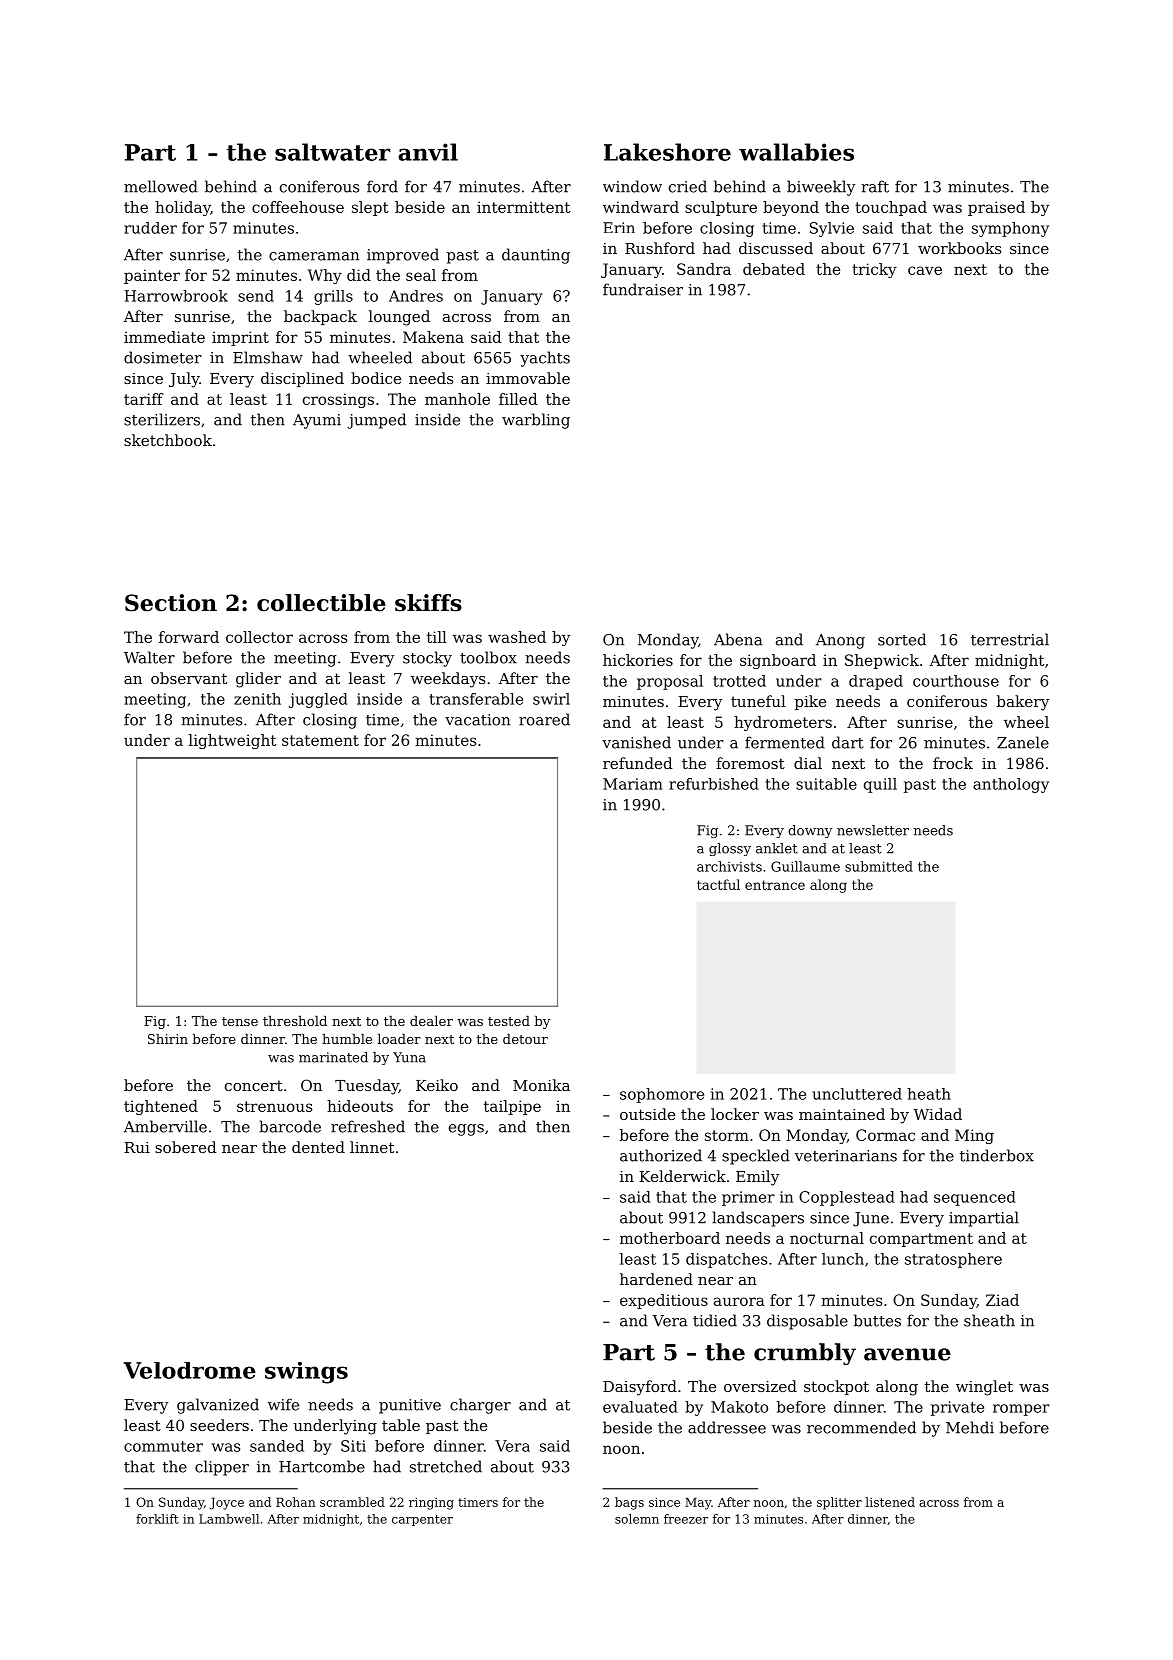 This screenshot has height=1660, width=1173. I want to click on saltwater, so click(332, 152).
